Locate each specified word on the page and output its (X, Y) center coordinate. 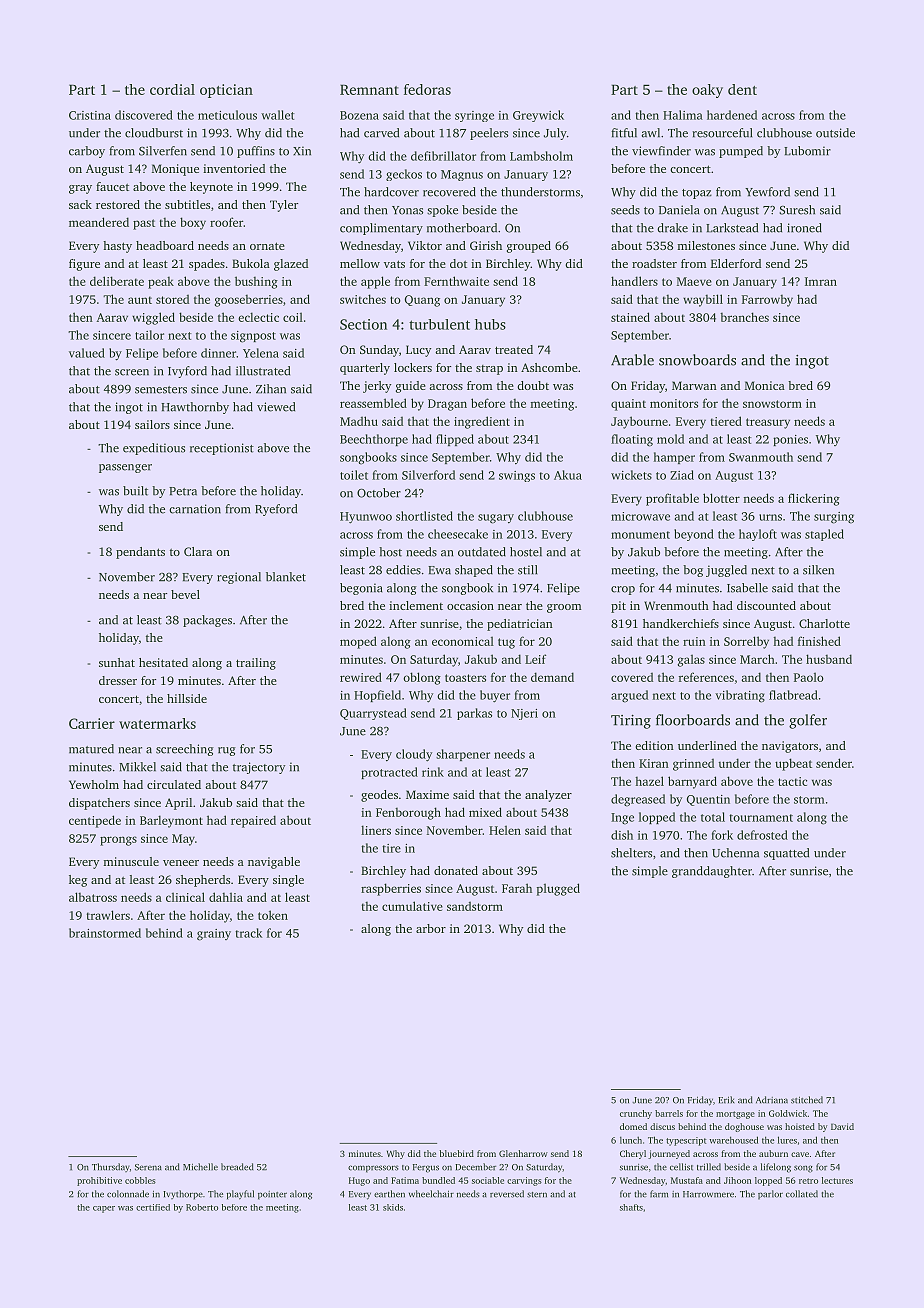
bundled (438, 1180)
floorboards (693, 720)
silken (818, 570)
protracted (389, 773)
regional (239, 578)
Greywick (538, 116)
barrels (669, 1113)
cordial (172, 89)
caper (104, 1209)
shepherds (203, 881)
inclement (416, 605)
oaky (707, 91)
